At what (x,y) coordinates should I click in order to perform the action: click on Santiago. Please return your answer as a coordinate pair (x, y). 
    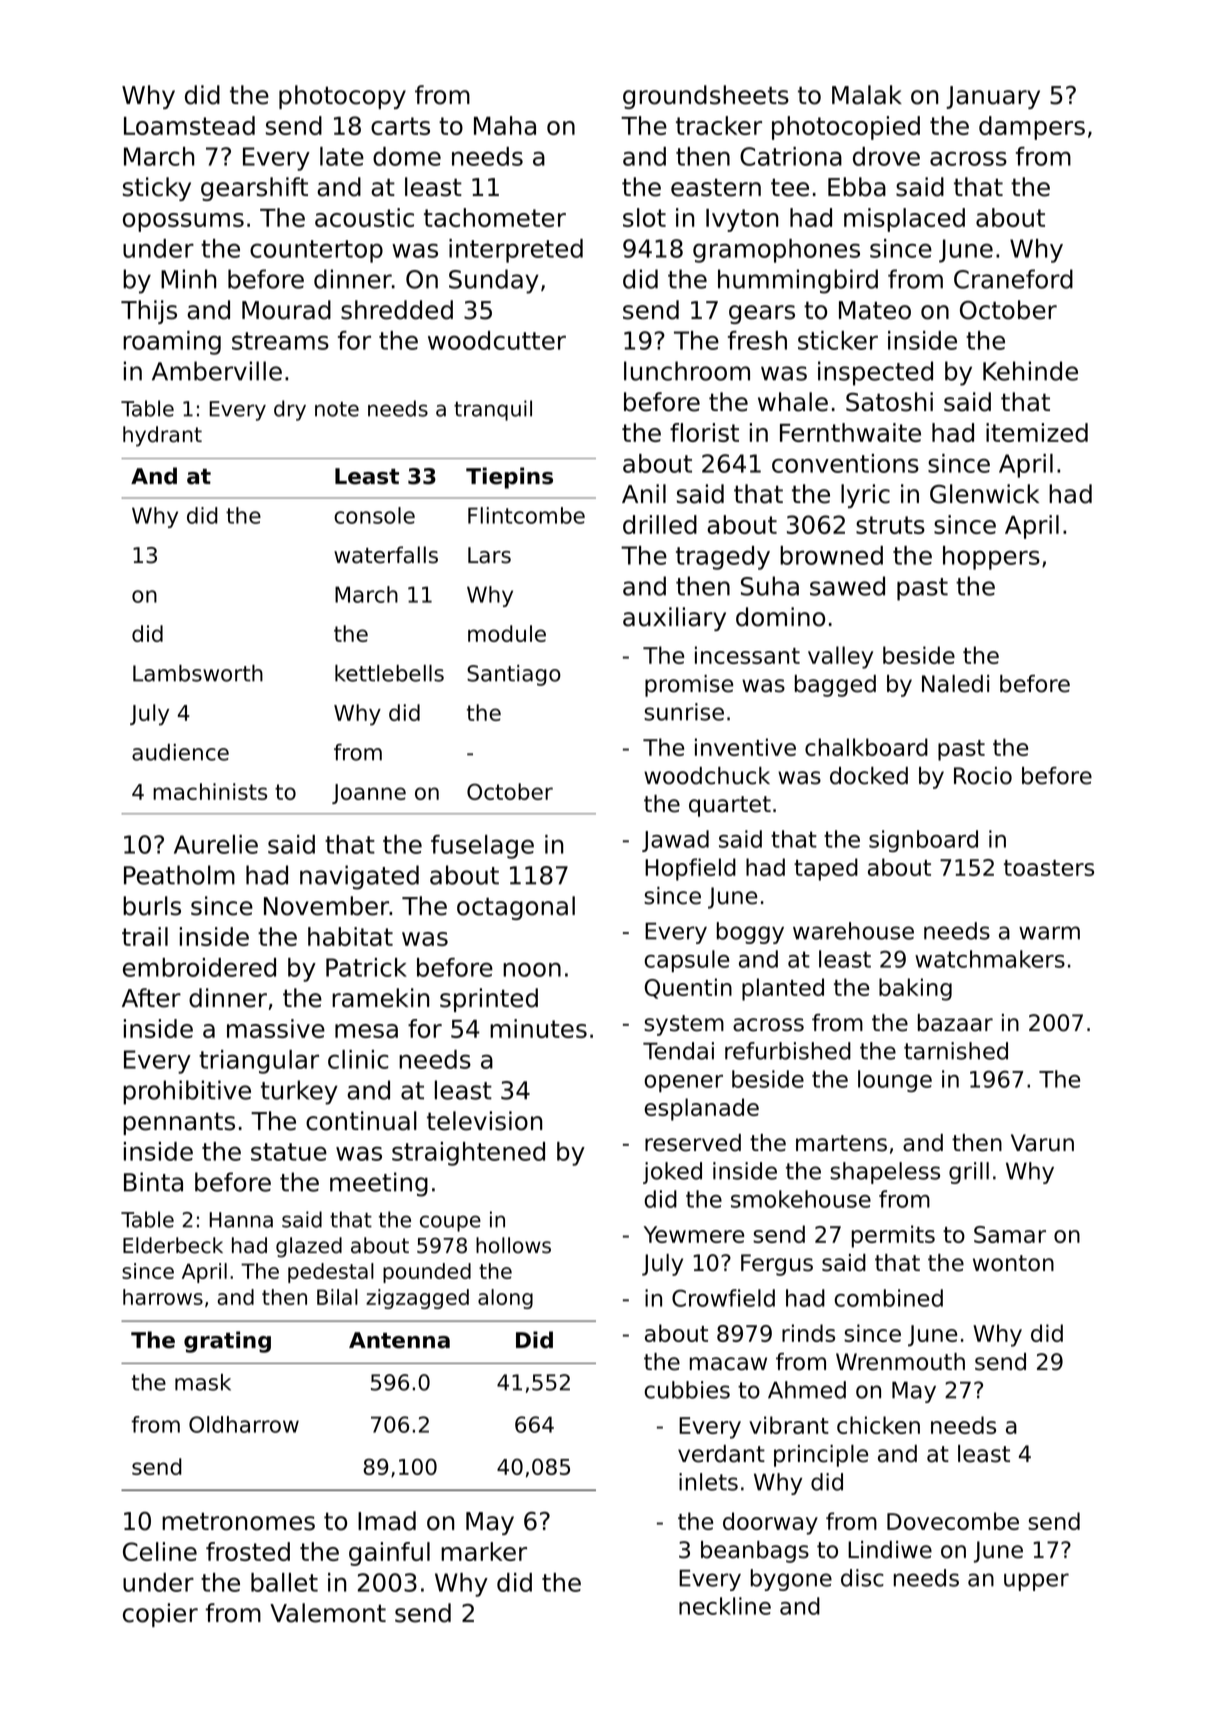
    Looking at the image, I should click on (514, 675).
